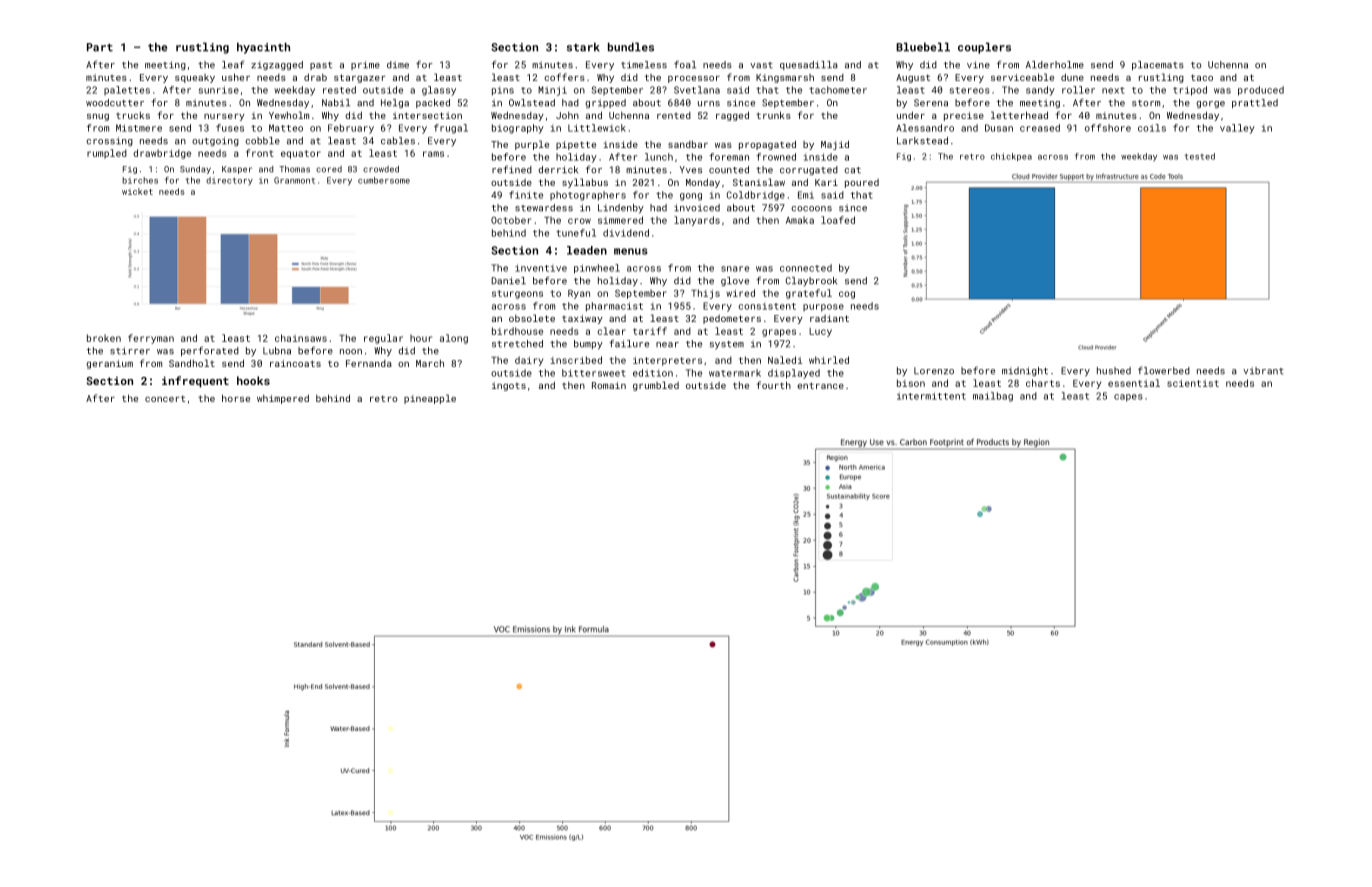 The image size is (1372, 887). I want to click on concert, so click(165, 398).
